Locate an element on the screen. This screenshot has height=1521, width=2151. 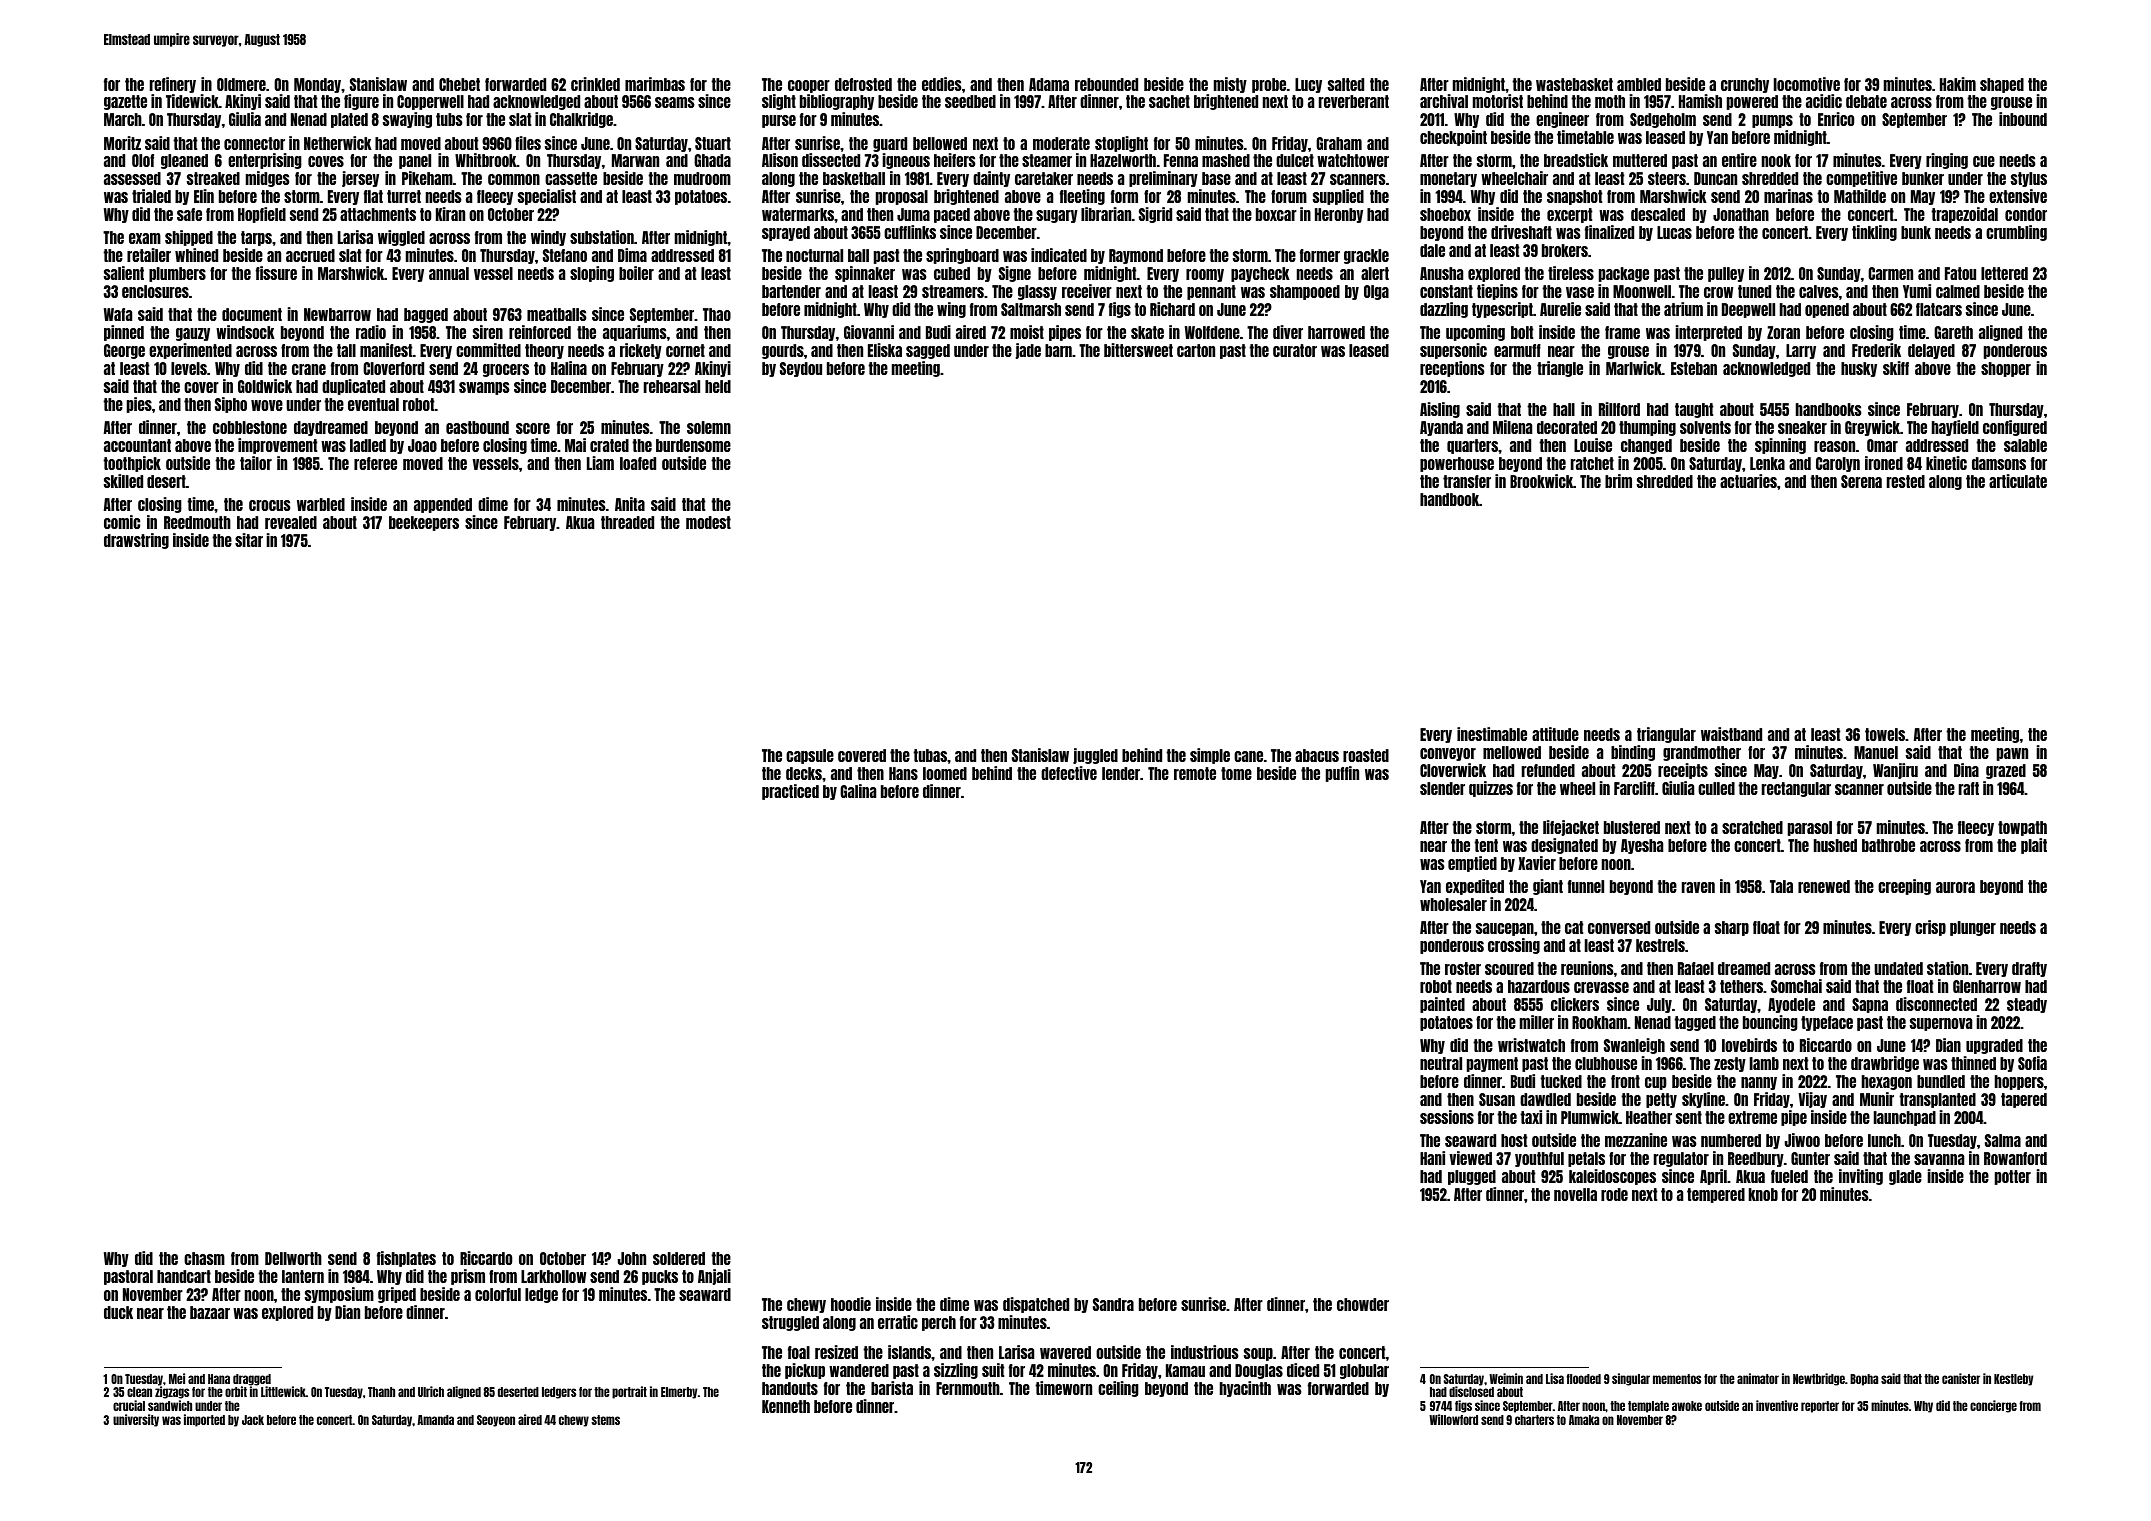
Bopha is located at coordinates (1864, 1380).
